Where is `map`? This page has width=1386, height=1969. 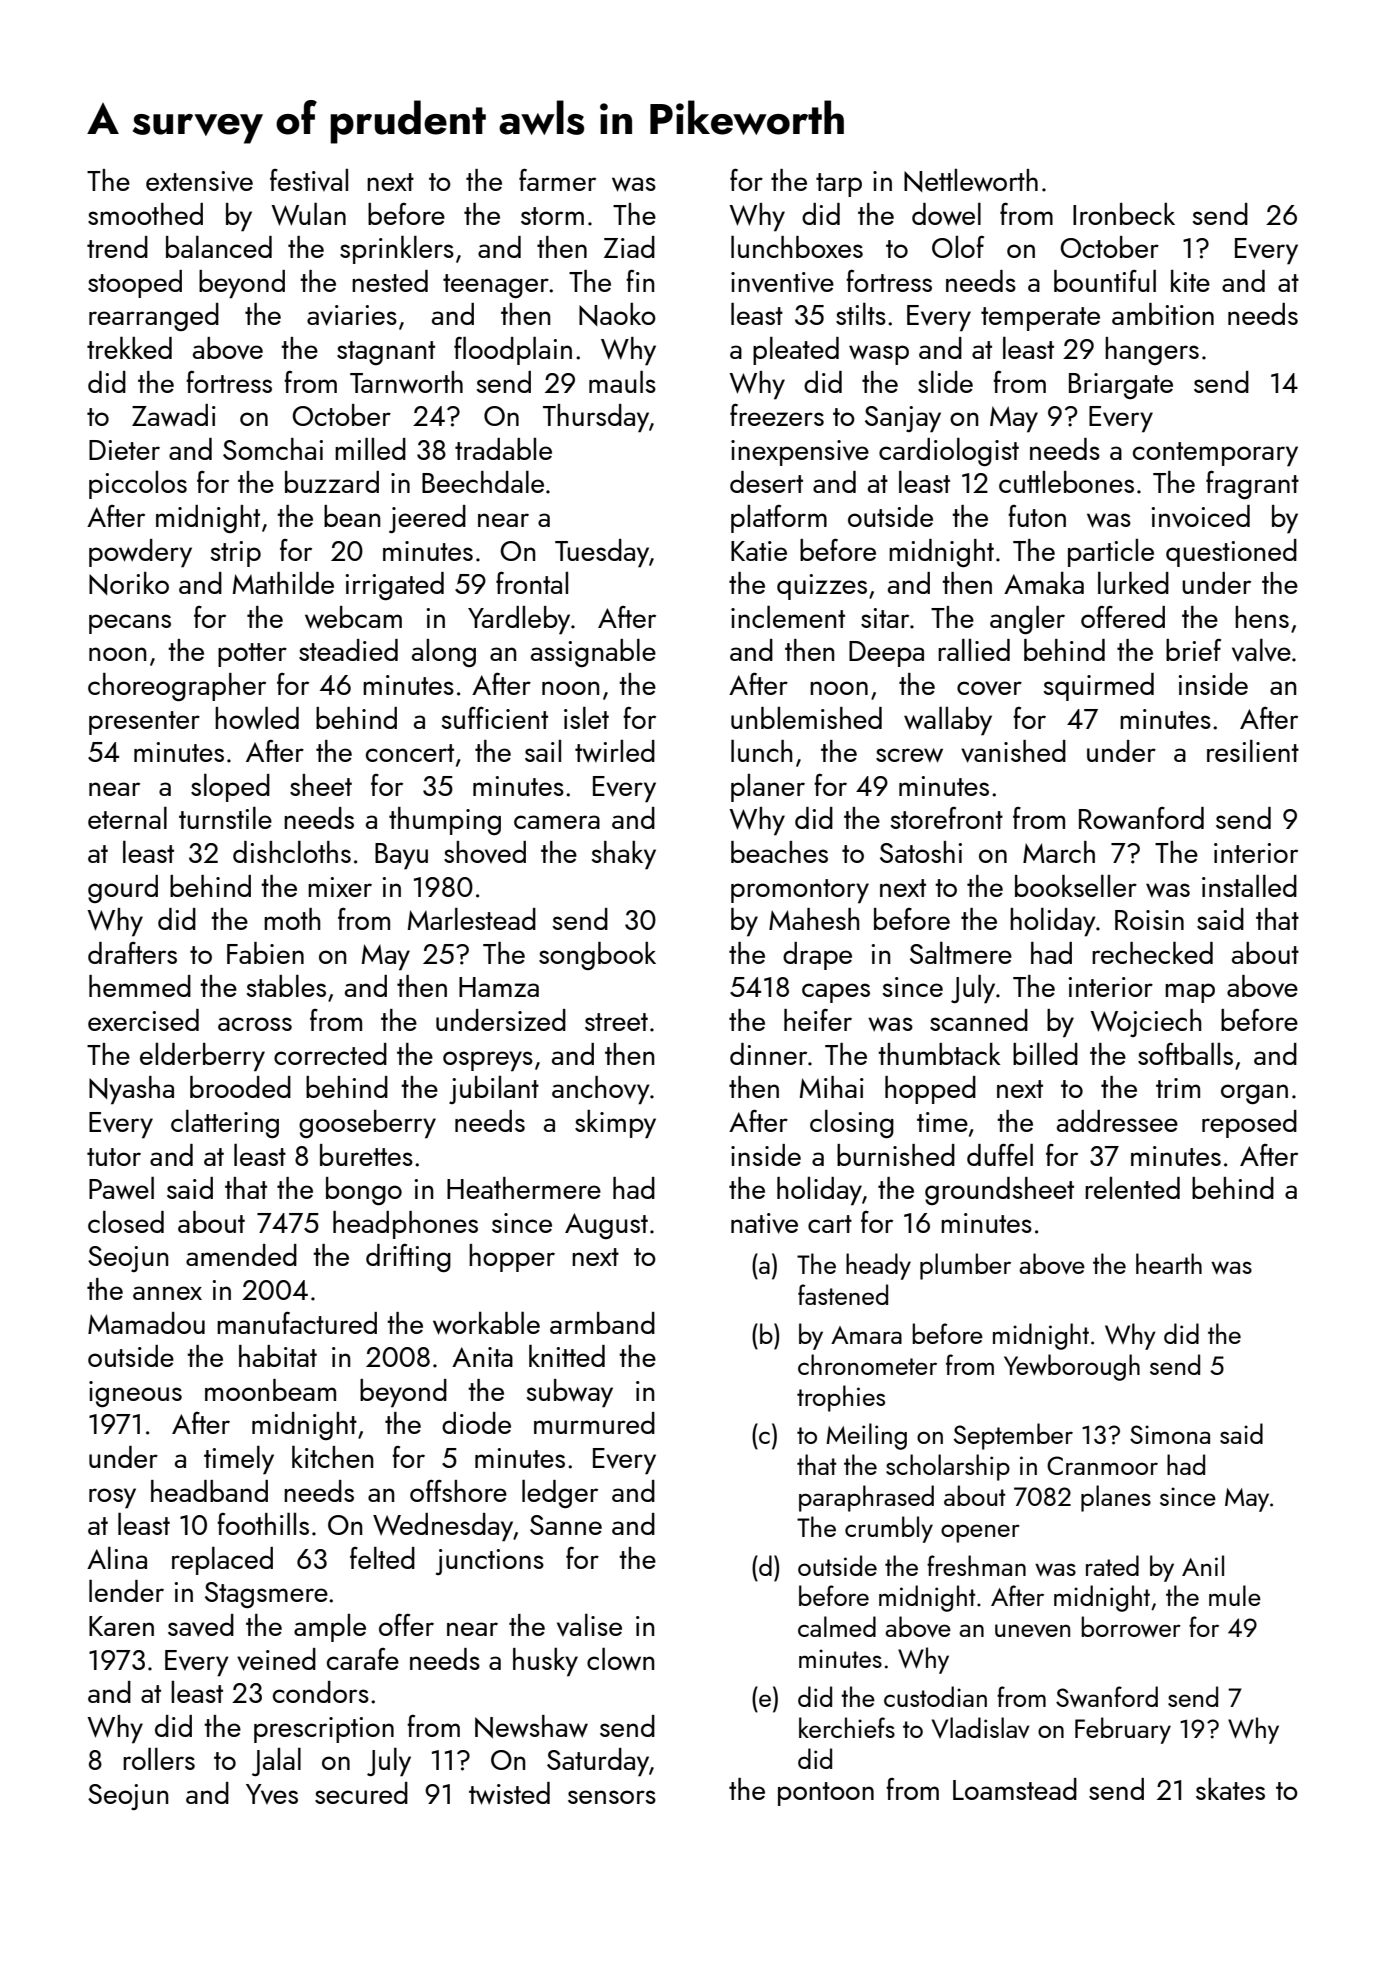
map is located at coordinates (1190, 993).
